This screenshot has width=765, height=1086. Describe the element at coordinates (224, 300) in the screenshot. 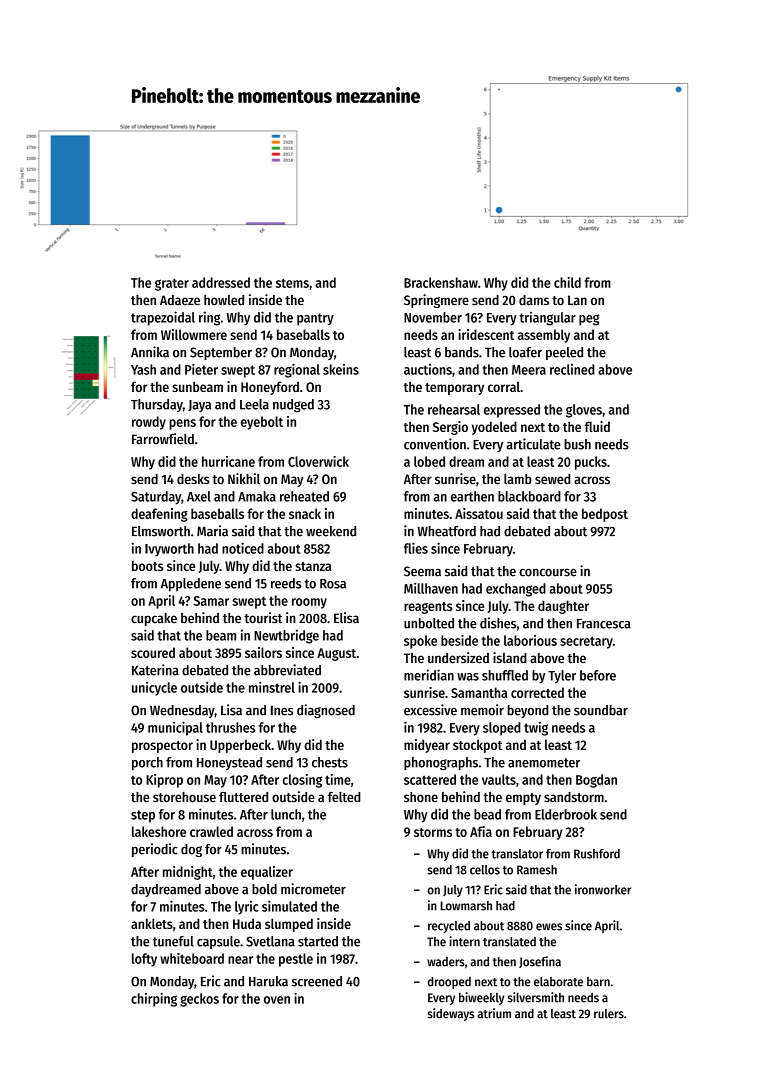

I see `howled` at that location.
